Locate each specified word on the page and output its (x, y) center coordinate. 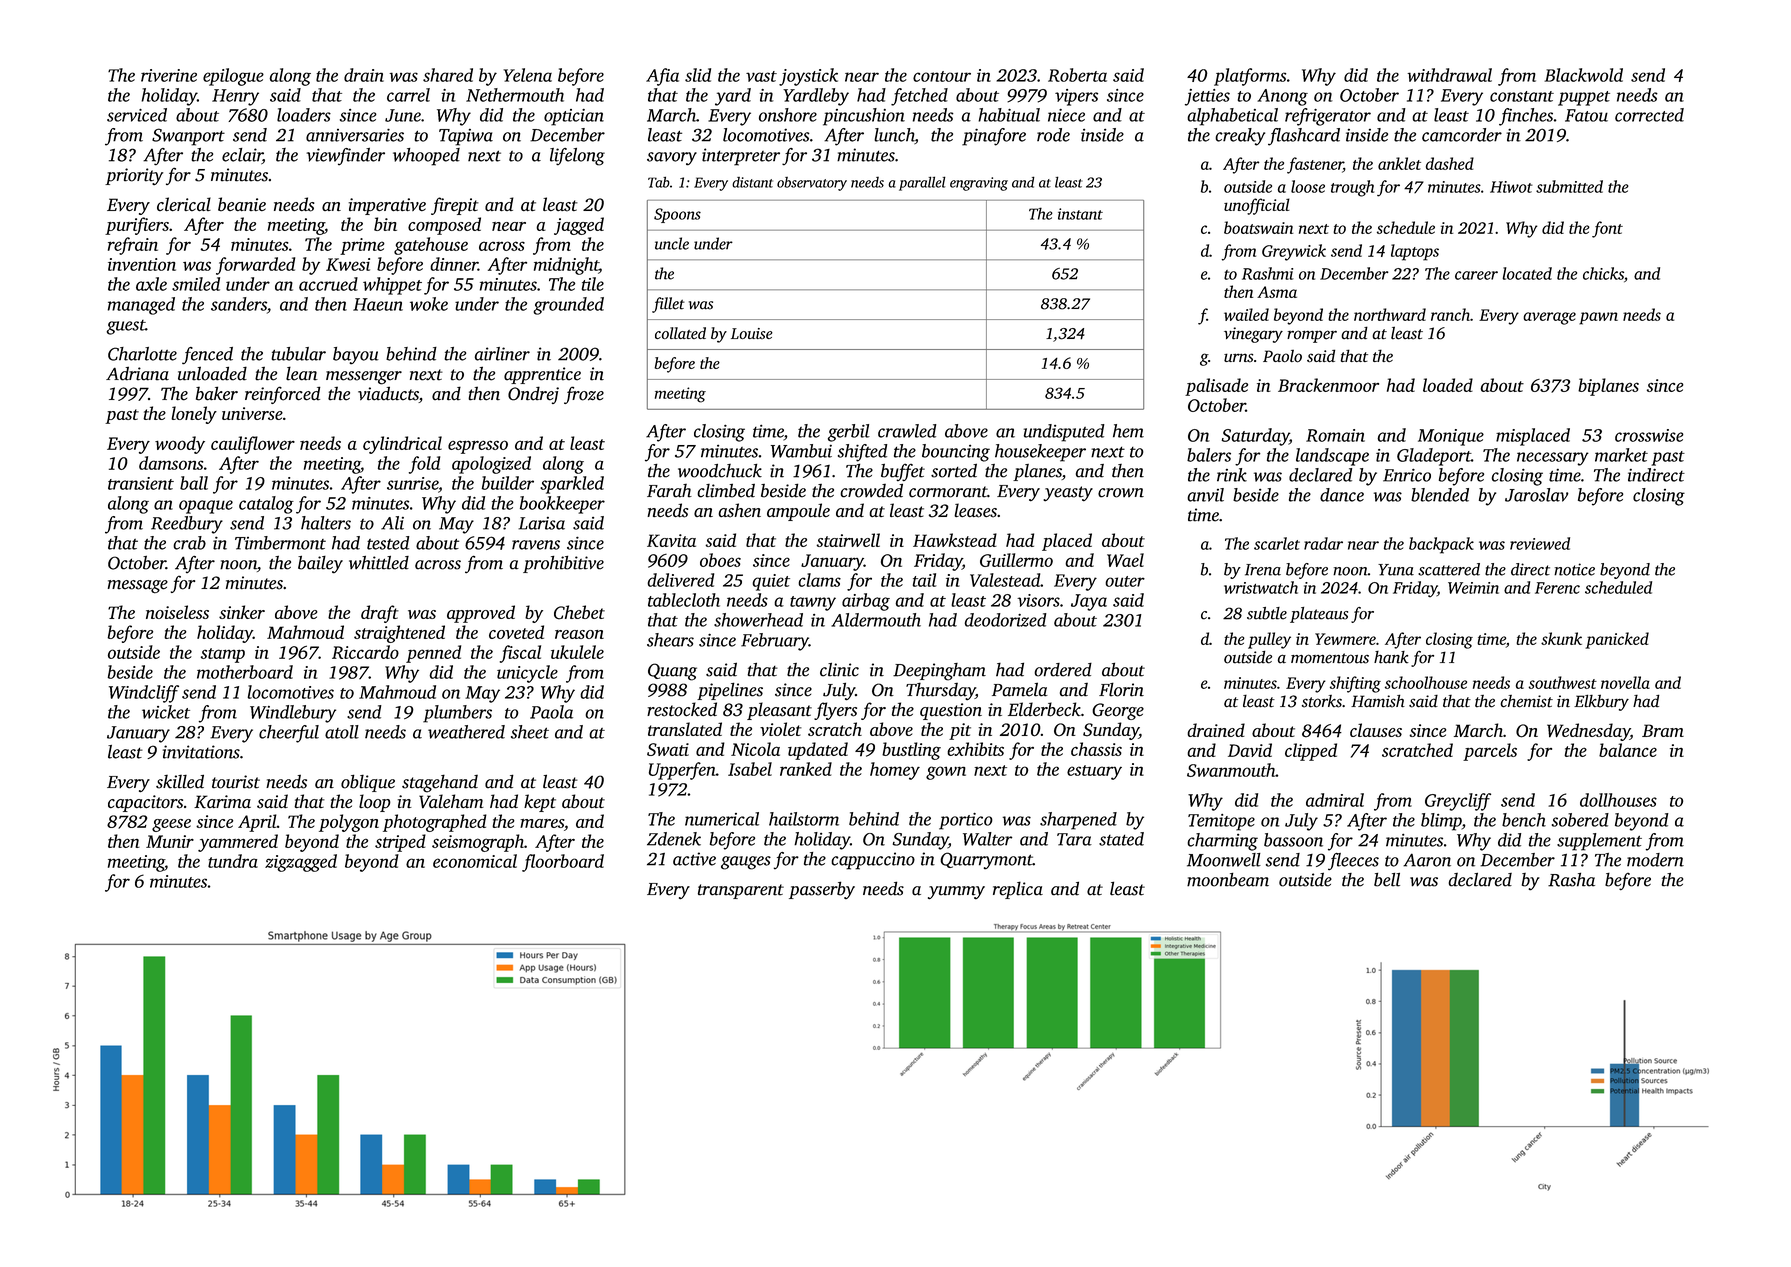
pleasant (779, 711)
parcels (1490, 752)
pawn (1598, 318)
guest (126, 327)
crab (189, 543)
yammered (238, 843)
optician (574, 117)
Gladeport (1434, 457)
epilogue (233, 77)
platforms (1250, 77)
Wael (1125, 560)
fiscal (520, 654)
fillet (668, 305)
